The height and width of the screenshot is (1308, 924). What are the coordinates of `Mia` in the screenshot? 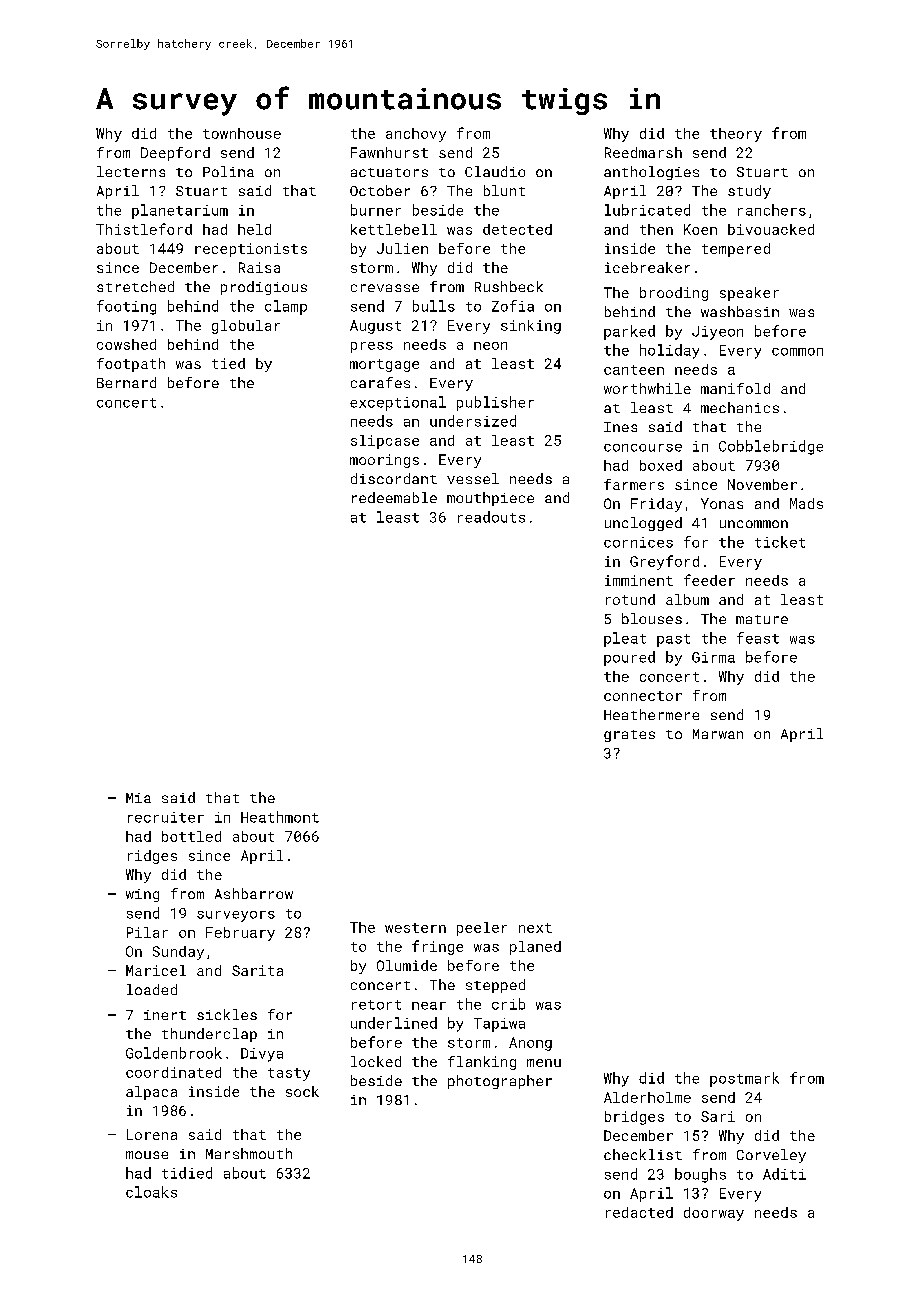 It's located at (138, 798).
